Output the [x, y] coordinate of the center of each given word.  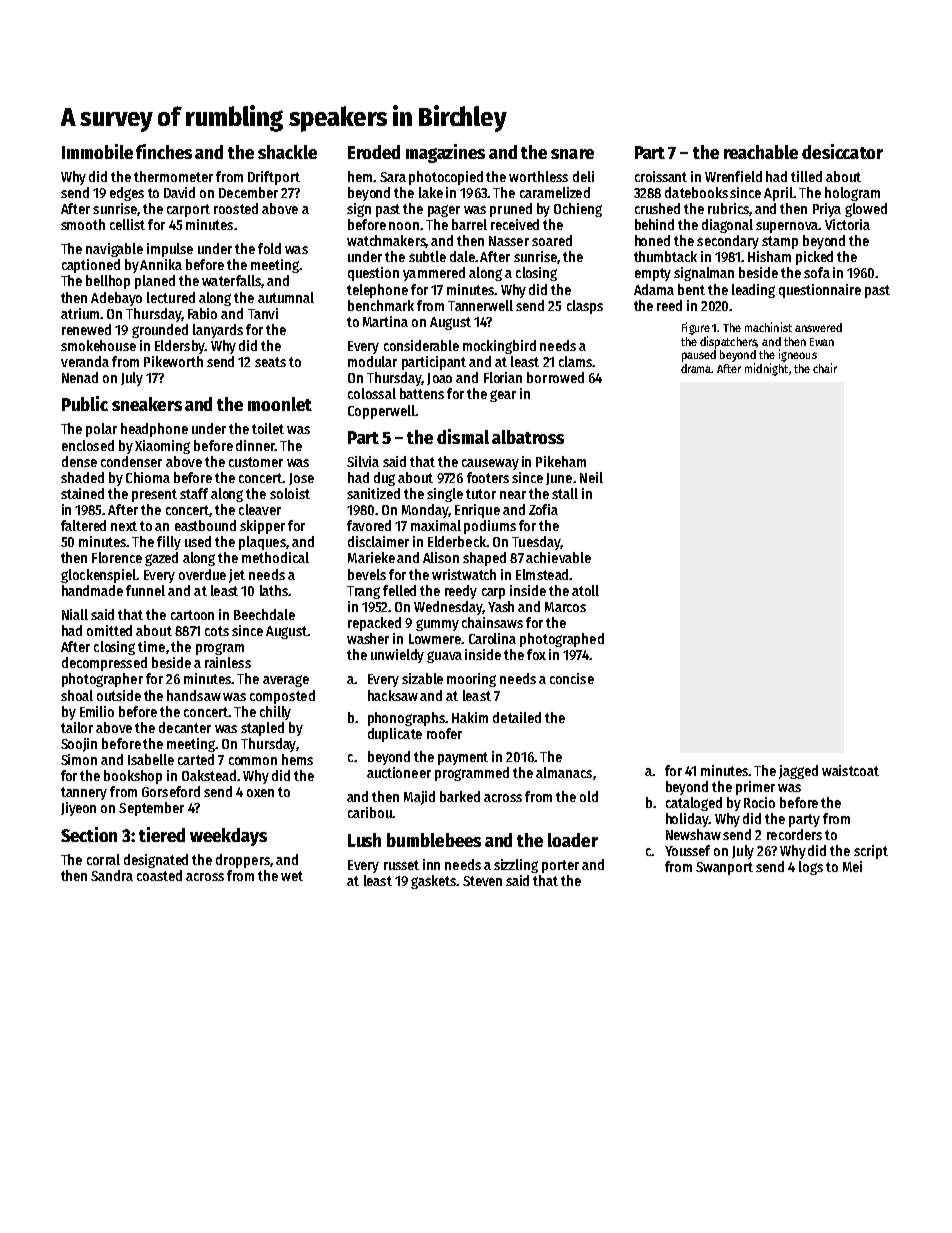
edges [127, 194]
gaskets [433, 882]
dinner [255, 445]
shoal [77, 695]
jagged [798, 772]
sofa [817, 272]
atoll [585, 590]
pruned [511, 210]
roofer [444, 733]
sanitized [373, 493]
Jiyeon [78, 809]
